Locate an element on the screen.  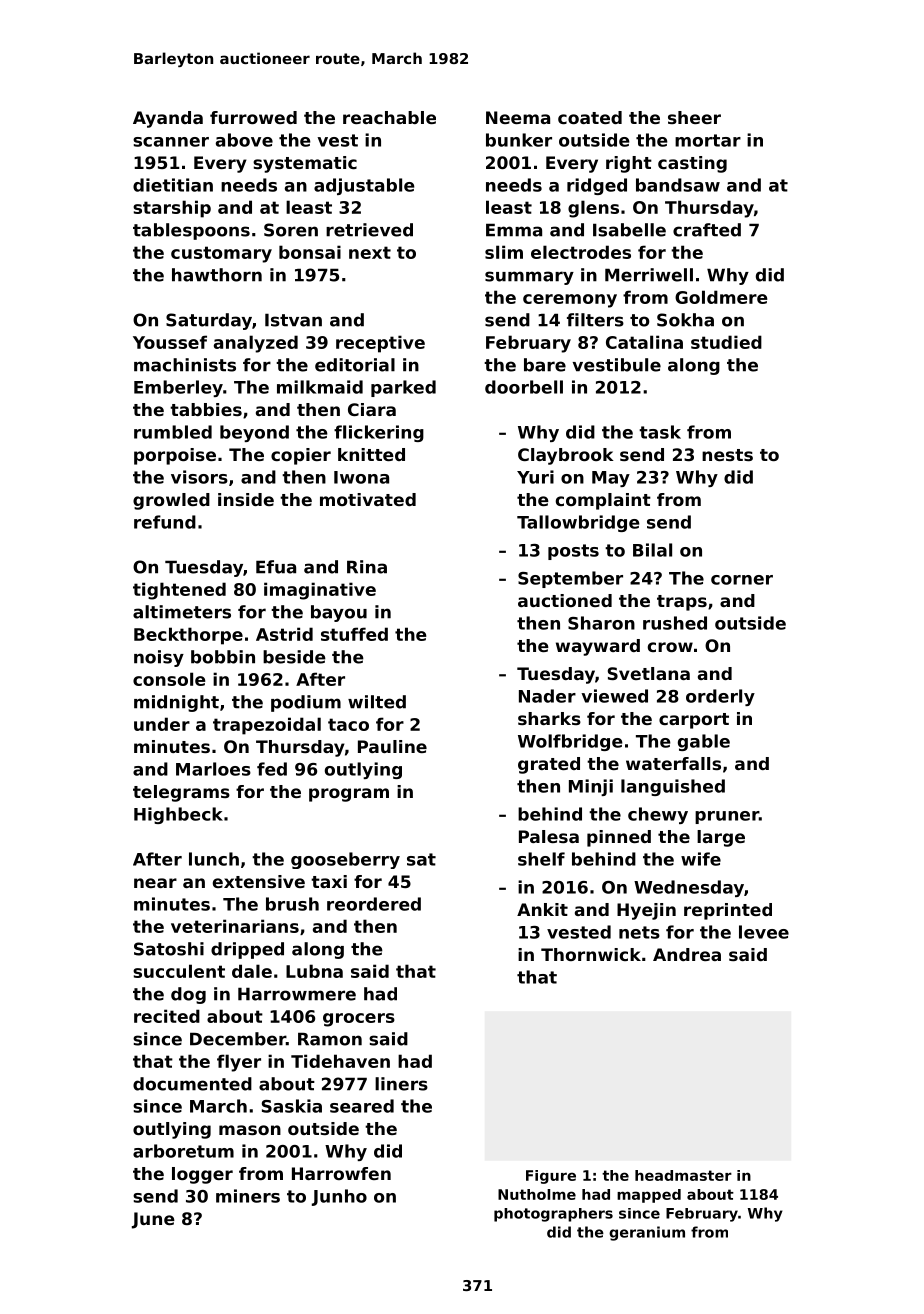
Junho is located at coordinates (339, 1197).
